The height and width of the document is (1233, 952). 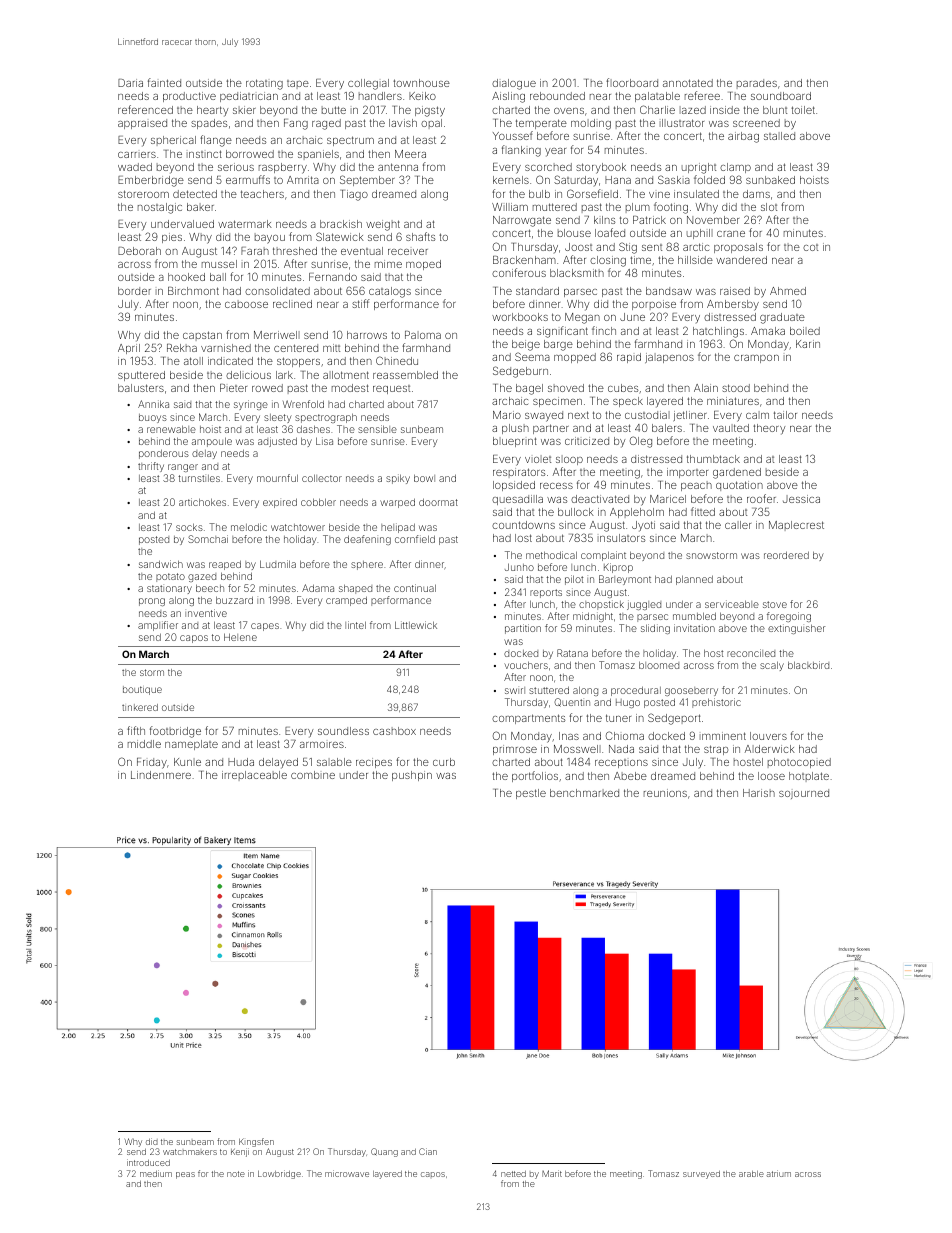 What do you see at coordinates (674, 179) in the document?
I see `Saskia` at bounding box center [674, 179].
